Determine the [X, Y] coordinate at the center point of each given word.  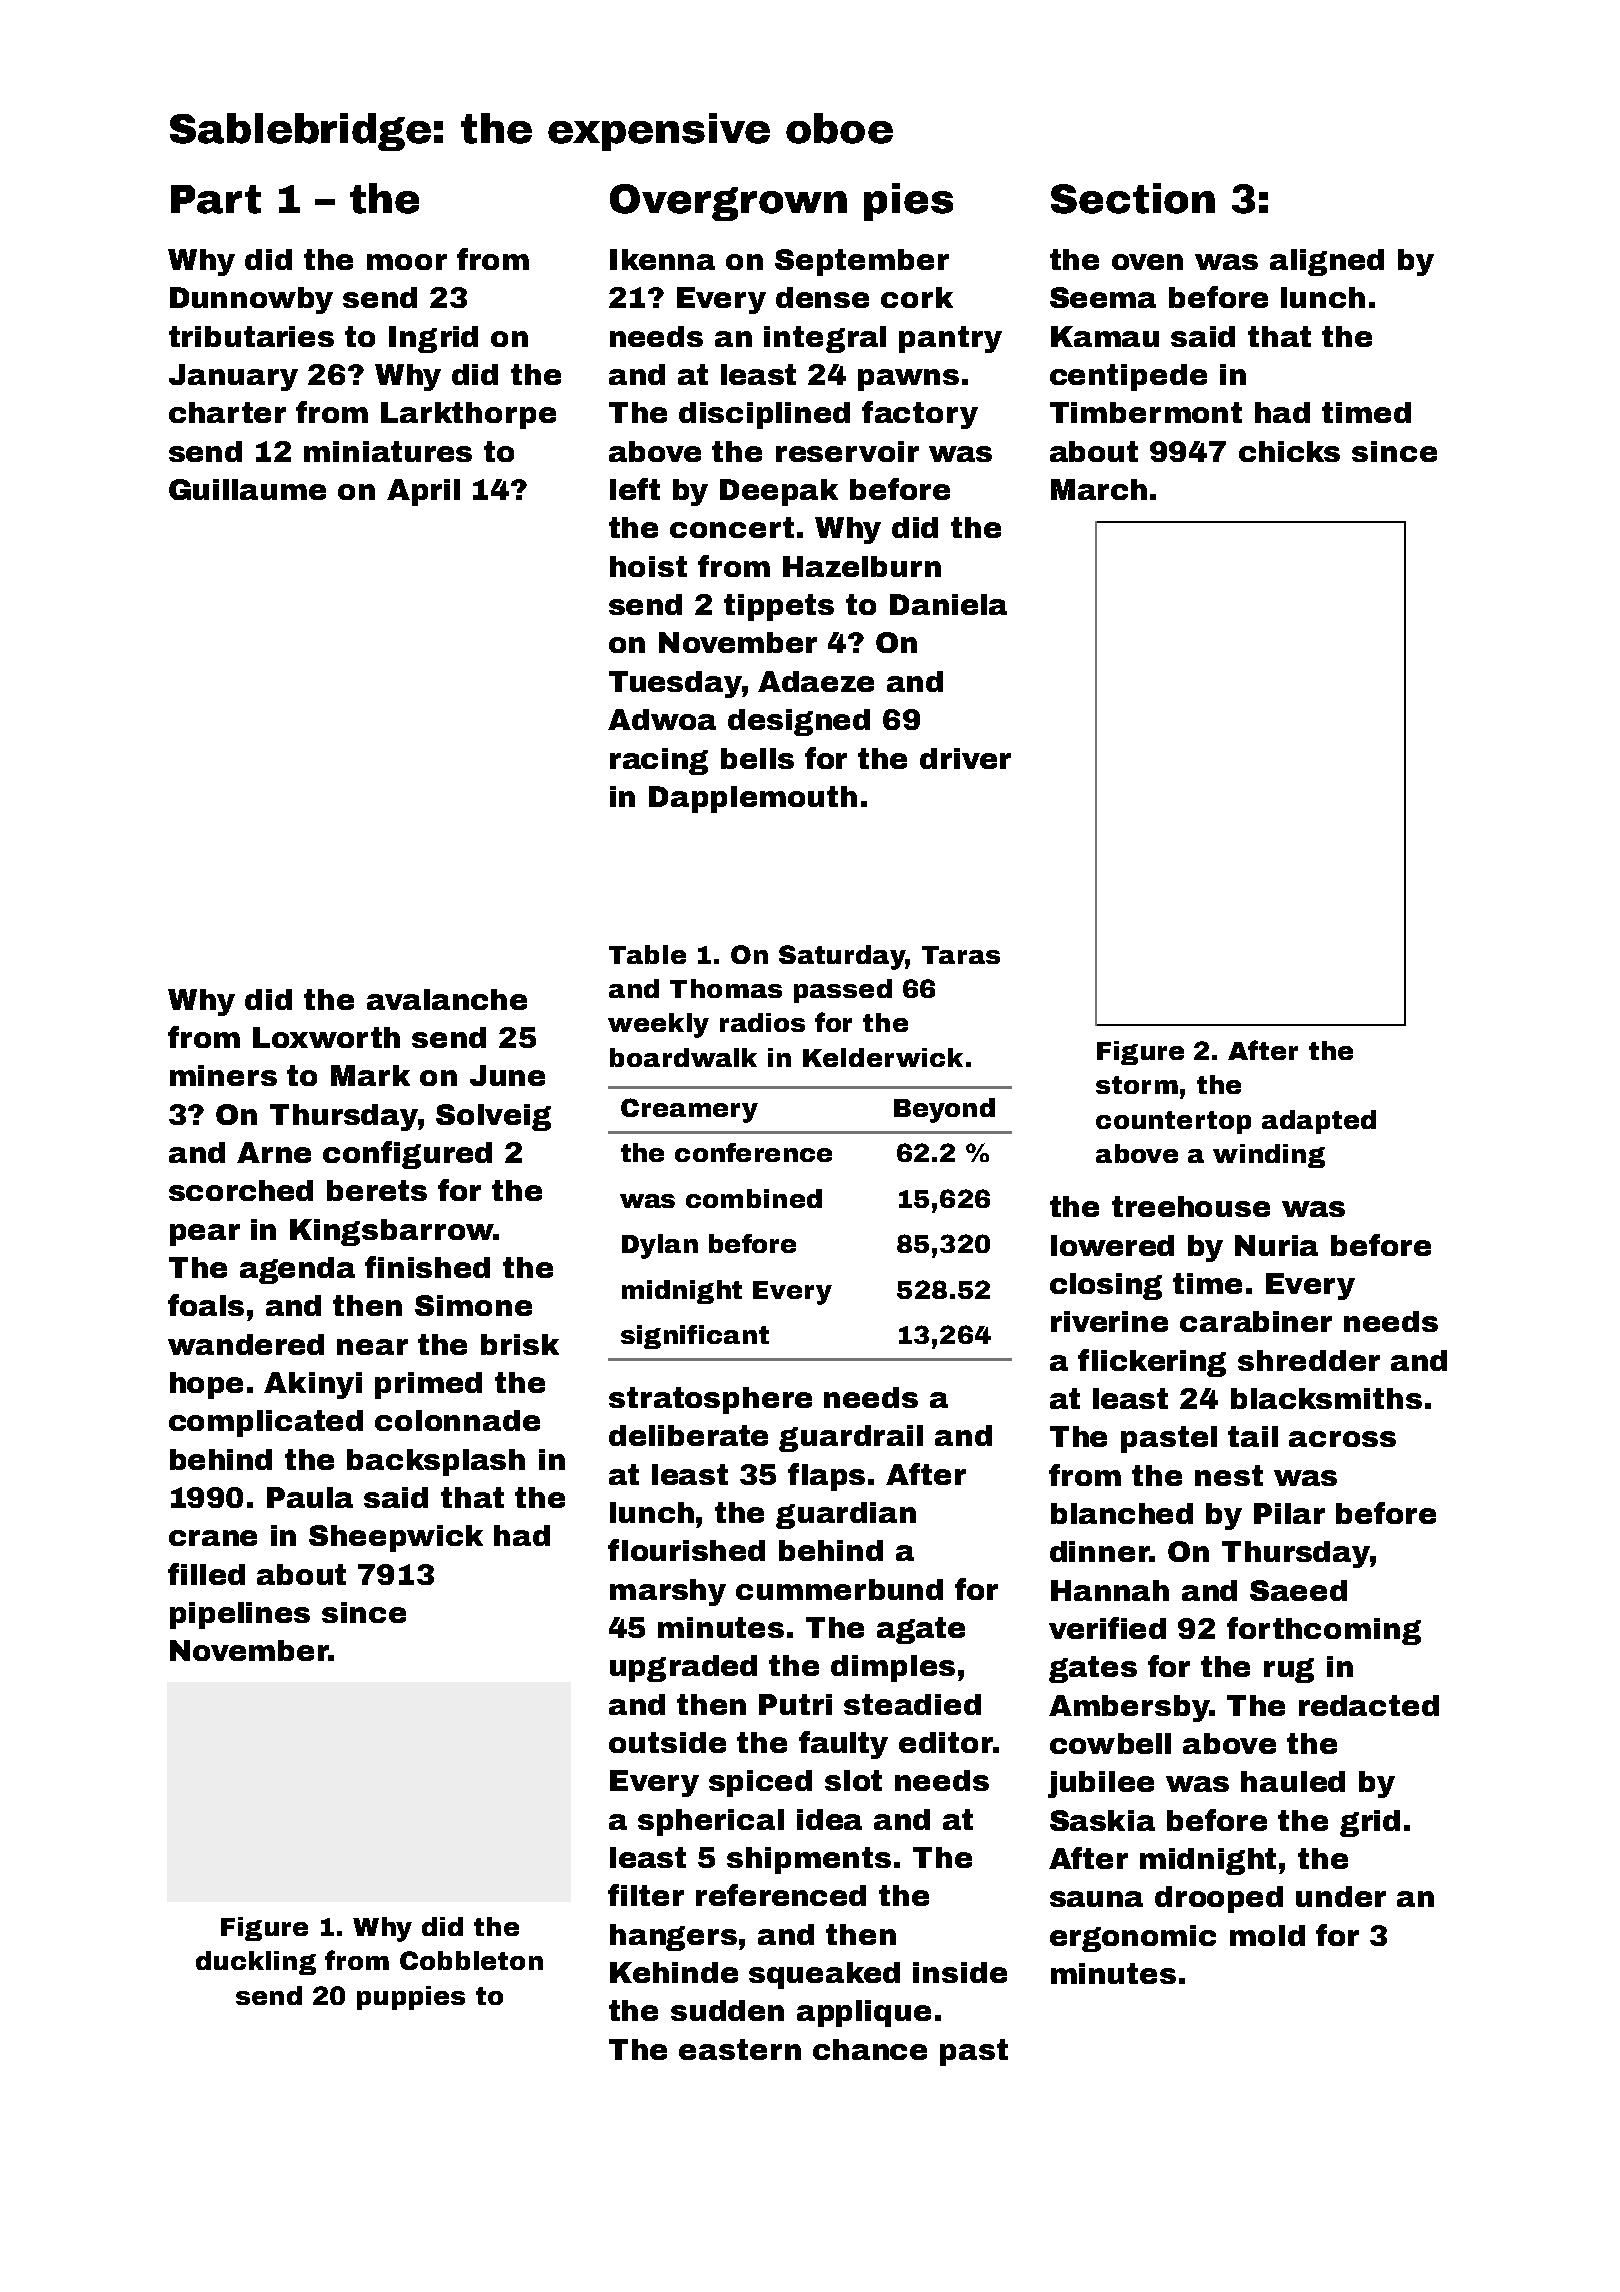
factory [920, 415]
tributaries [251, 336]
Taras [961, 955]
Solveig [493, 1117]
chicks [1289, 451]
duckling [256, 1963]
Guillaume [247, 489]
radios [762, 1022]
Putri [795, 1704]
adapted [1319, 1122]
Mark [370, 1075]
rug [1289, 1670]
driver [965, 758]
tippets [779, 607]
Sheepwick [396, 1538]
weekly [658, 1025]
